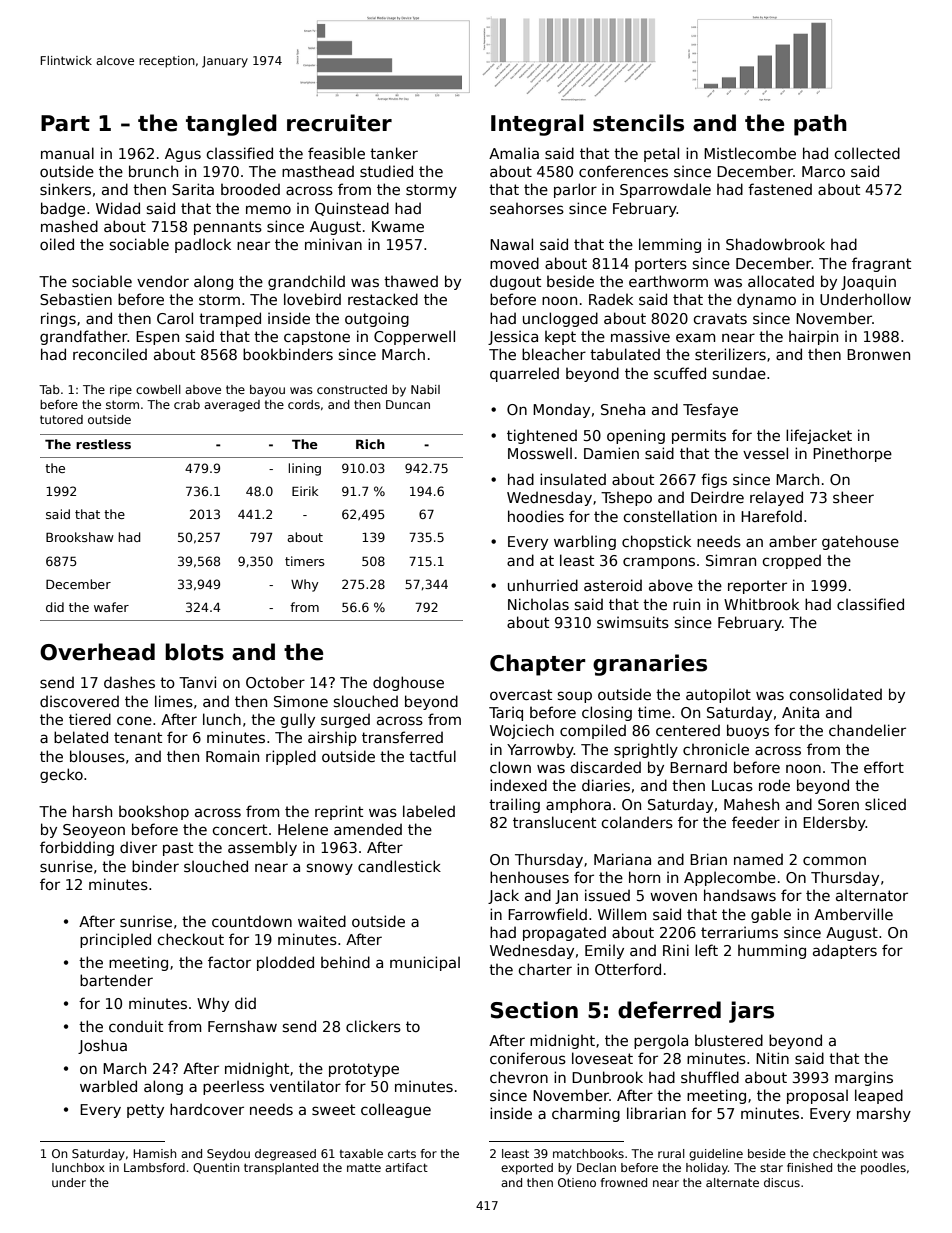 The image size is (952, 1233). I want to click on restless, so click(103, 444).
